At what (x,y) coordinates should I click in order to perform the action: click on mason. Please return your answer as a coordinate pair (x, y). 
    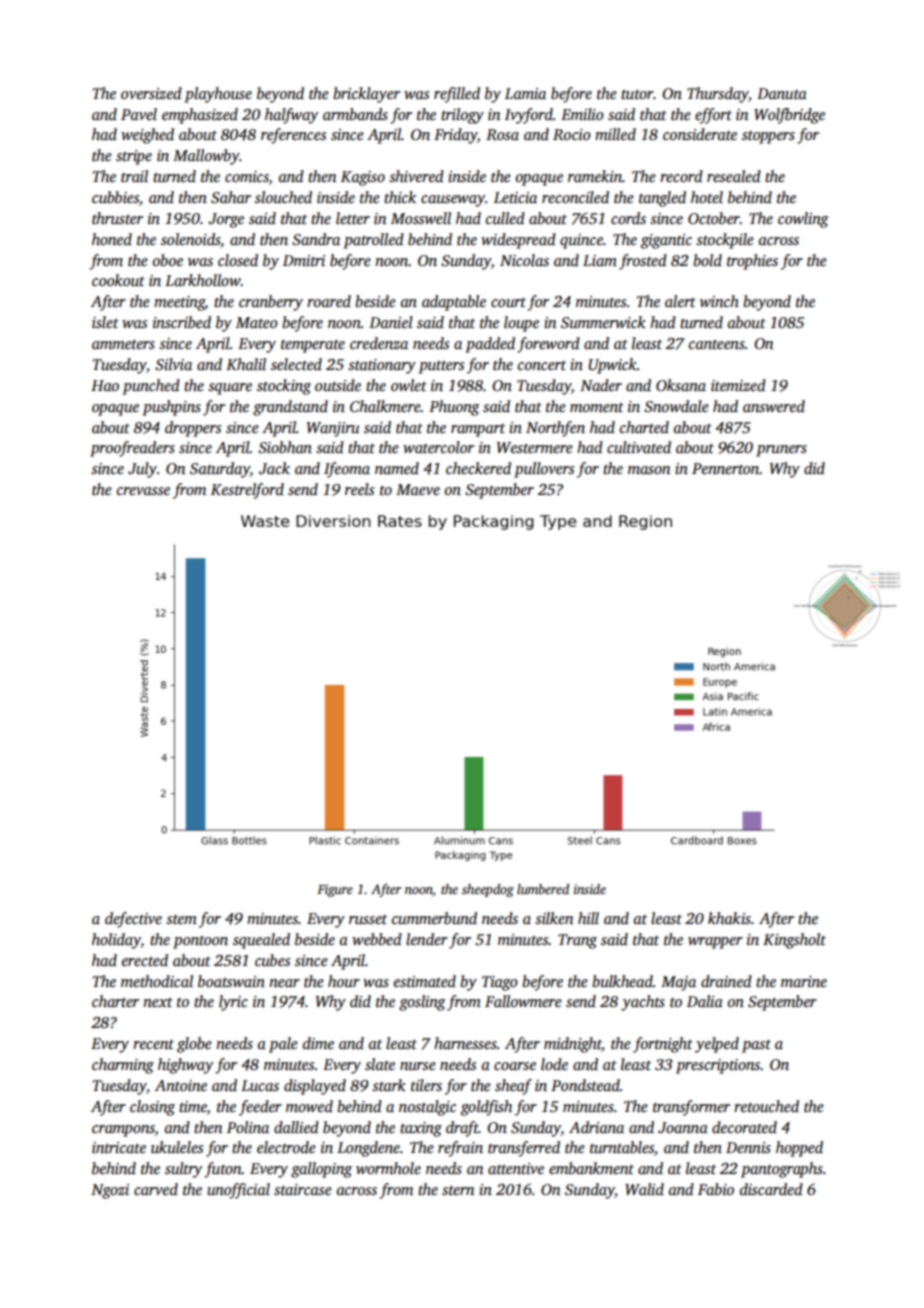
    Looking at the image, I should click on (649, 470).
